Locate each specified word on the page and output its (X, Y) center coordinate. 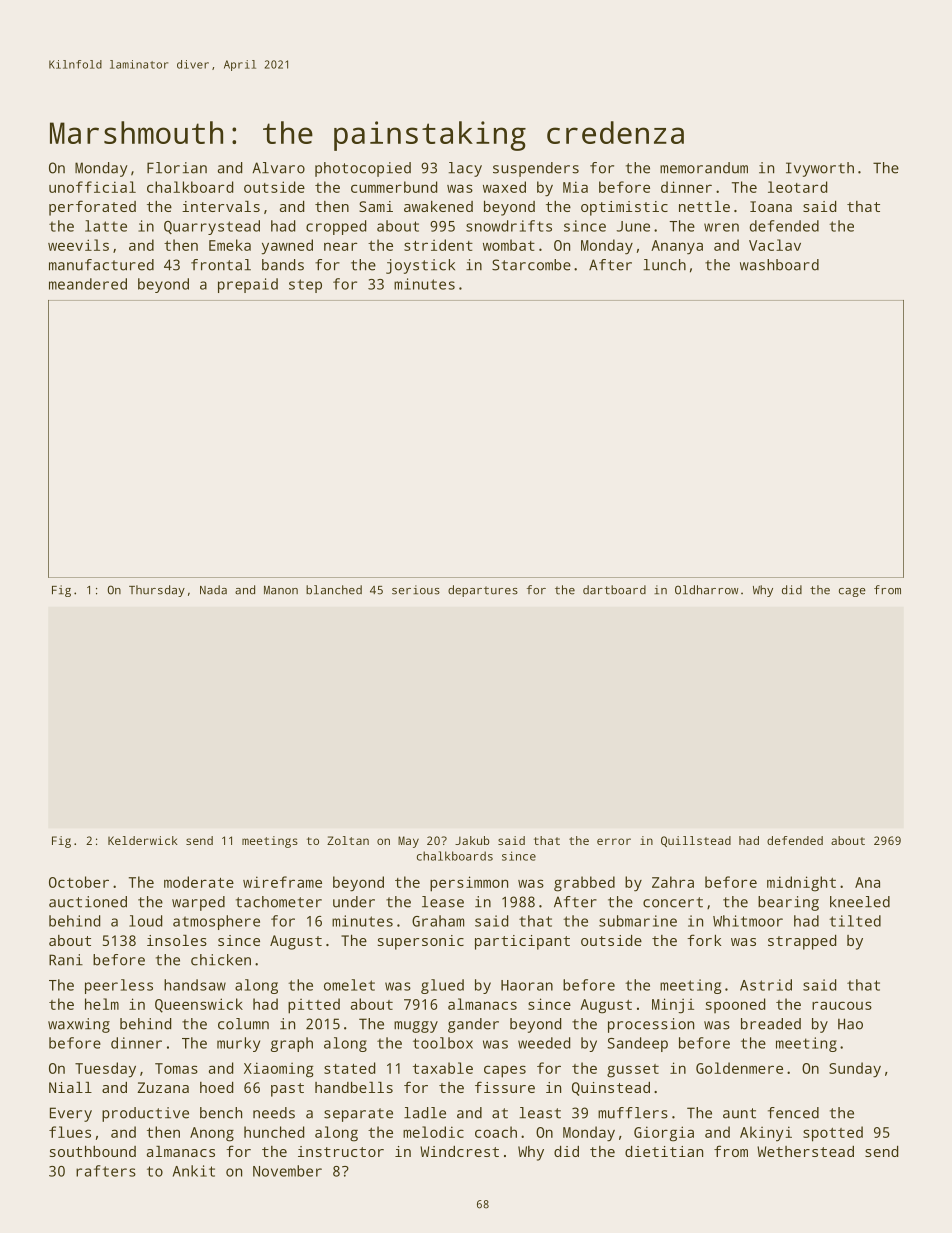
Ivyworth (820, 169)
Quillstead (696, 841)
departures (483, 591)
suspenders (536, 169)
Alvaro (278, 168)
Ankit (194, 1171)
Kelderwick (143, 840)
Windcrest (459, 1151)
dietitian (664, 1151)
